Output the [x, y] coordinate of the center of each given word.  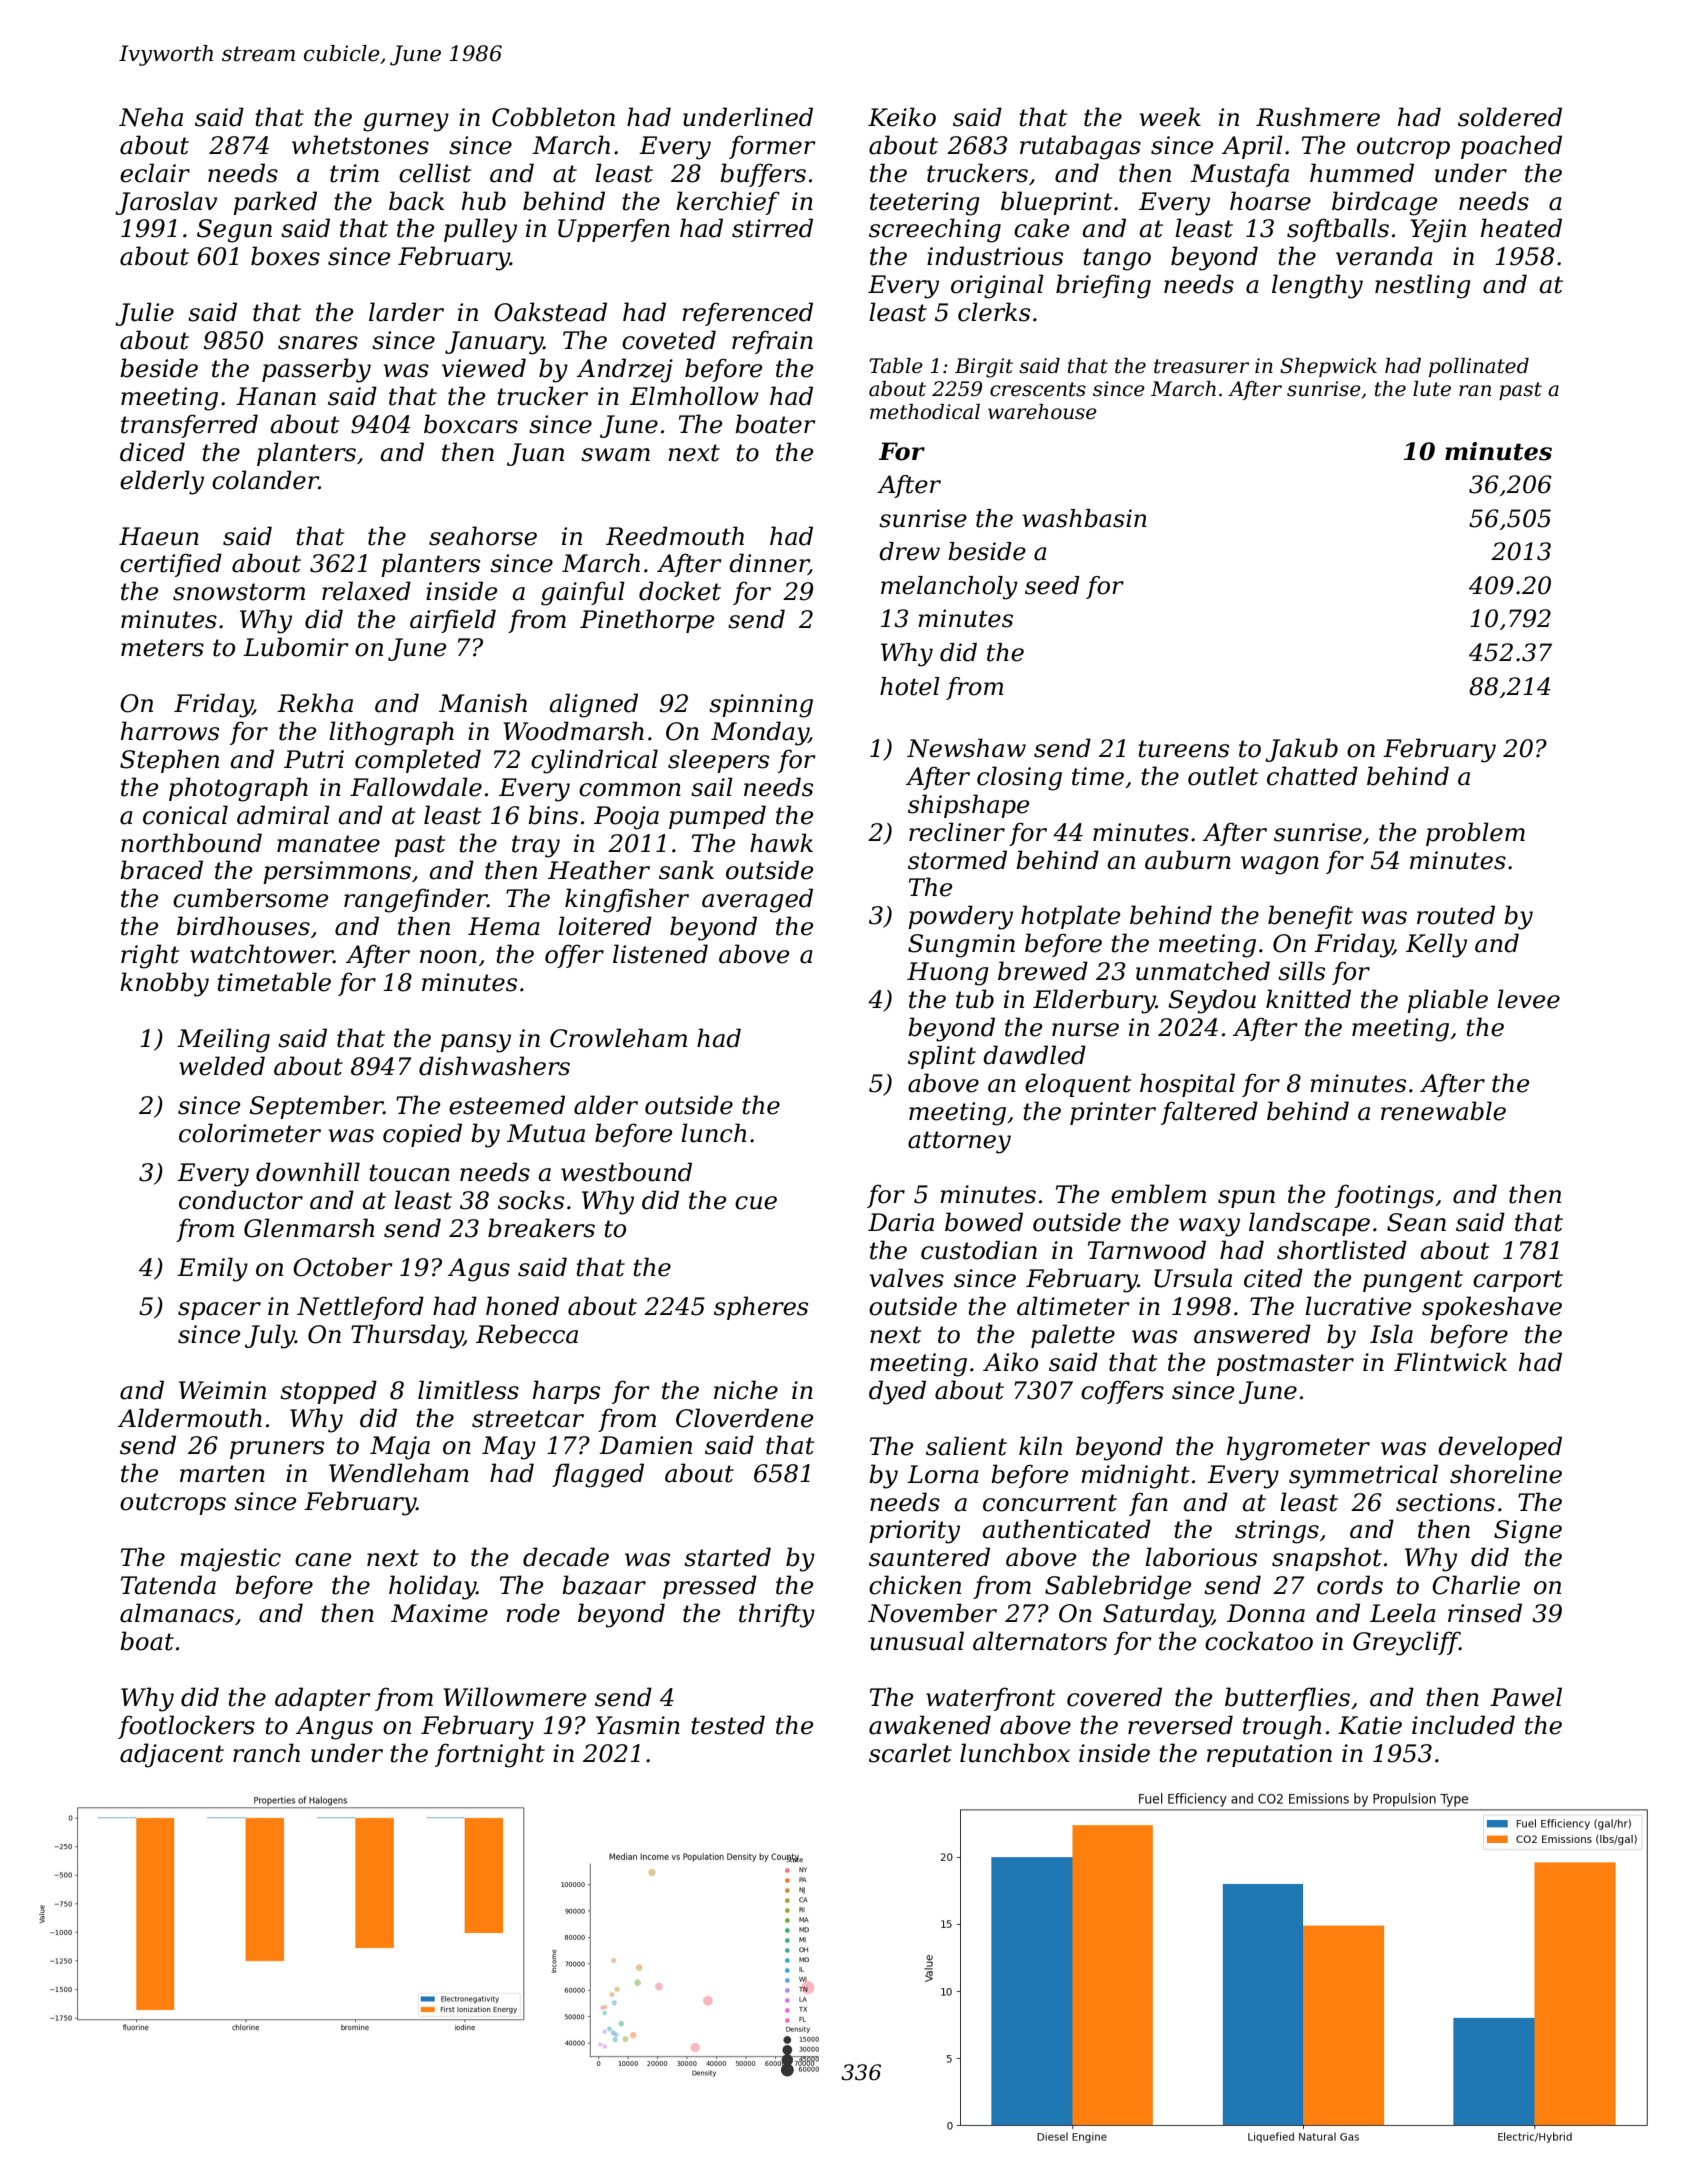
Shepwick [1328, 367]
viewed [484, 368]
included [1463, 1725]
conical [185, 815]
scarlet [910, 1753]
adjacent [172, 1755]
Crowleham [618, 1038]
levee [1528, 999]
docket [680, 591]
